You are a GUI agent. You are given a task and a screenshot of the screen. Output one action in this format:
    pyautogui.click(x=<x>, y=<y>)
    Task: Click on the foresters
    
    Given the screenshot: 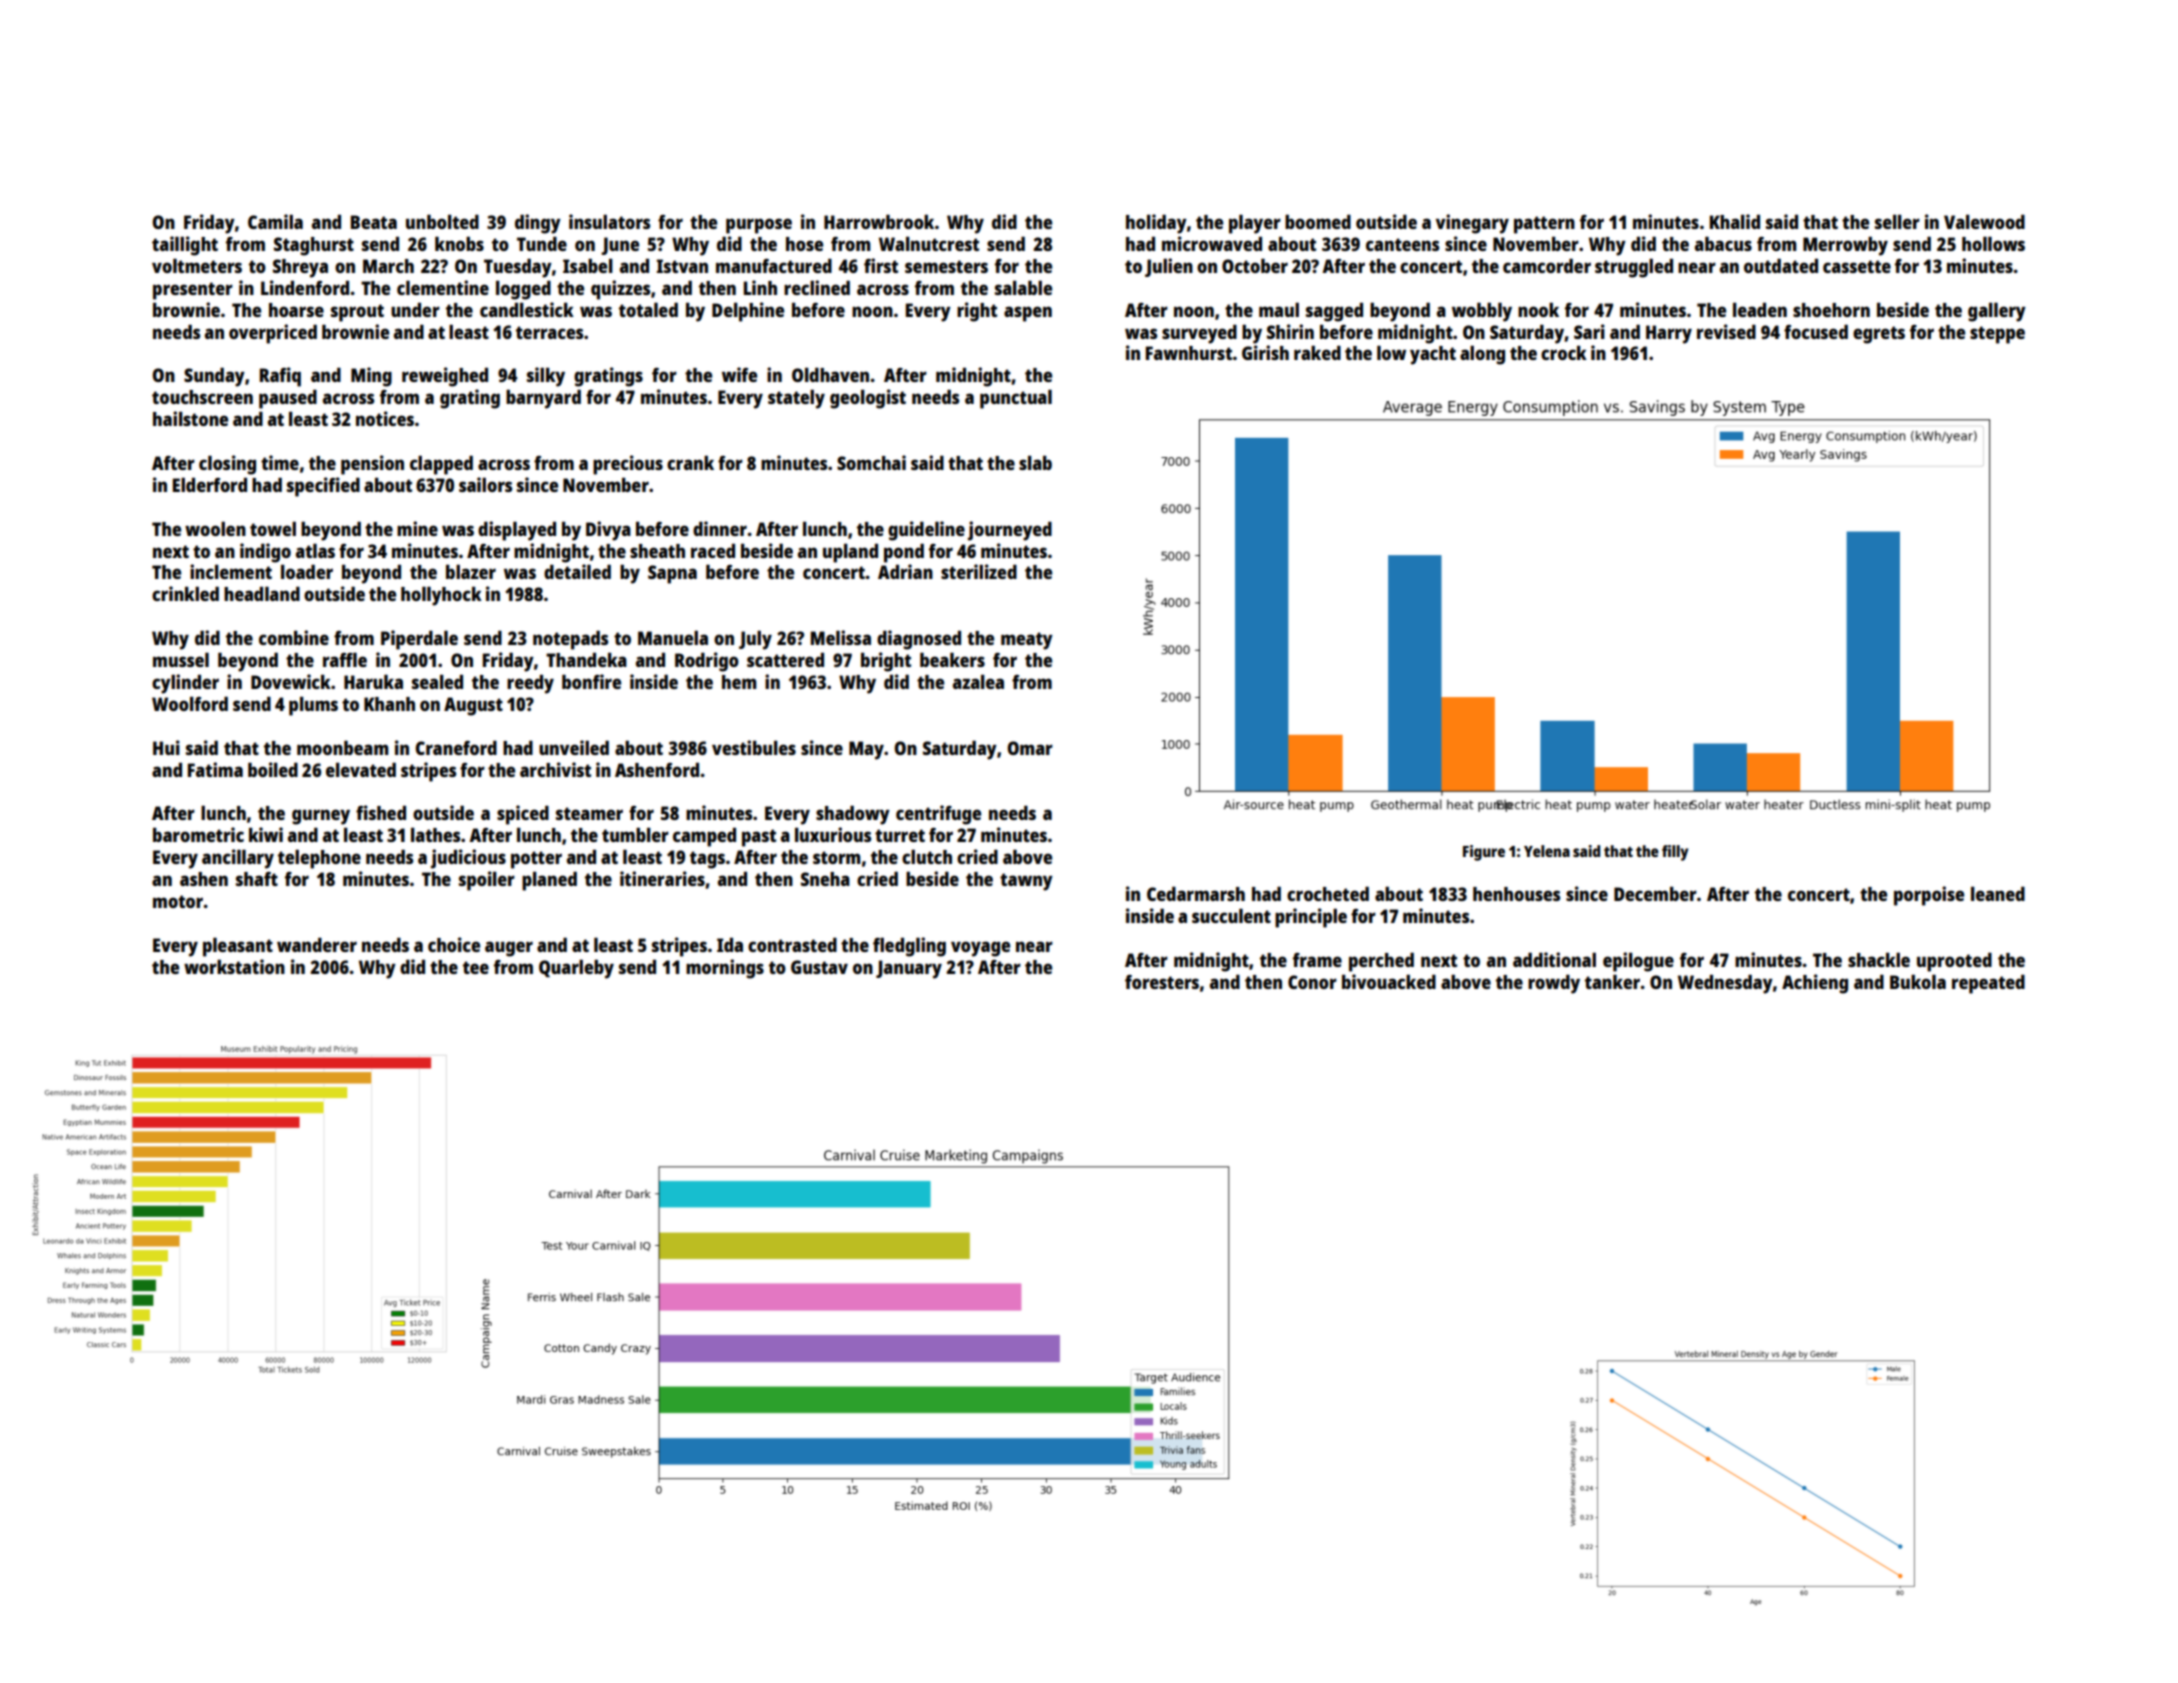 What is the action you would take?
    pyautogui.click(x=1162, y=982)
